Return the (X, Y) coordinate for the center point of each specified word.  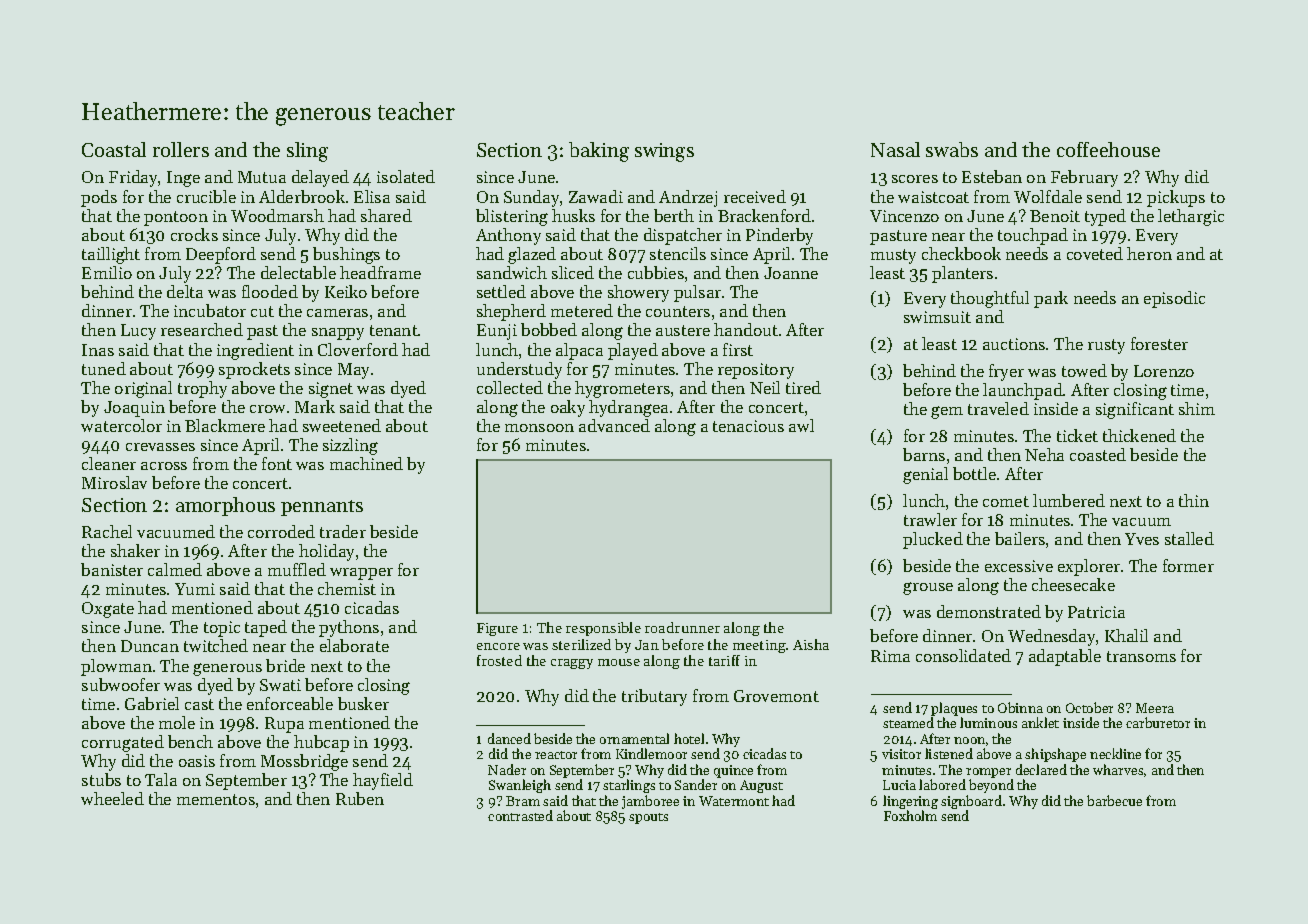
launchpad (1023, 391)
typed (1105, 217)
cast (199, 704)
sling (307, 152)
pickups (1176, 198)
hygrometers (622, 389)
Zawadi (596, 196)
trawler (930, 519)
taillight (111, 255)
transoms (1141, 656)
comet (1006, 501)
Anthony (508, 236)
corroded (281, 531)
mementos (216, 799)
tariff (724, 660)
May (353, 371)
